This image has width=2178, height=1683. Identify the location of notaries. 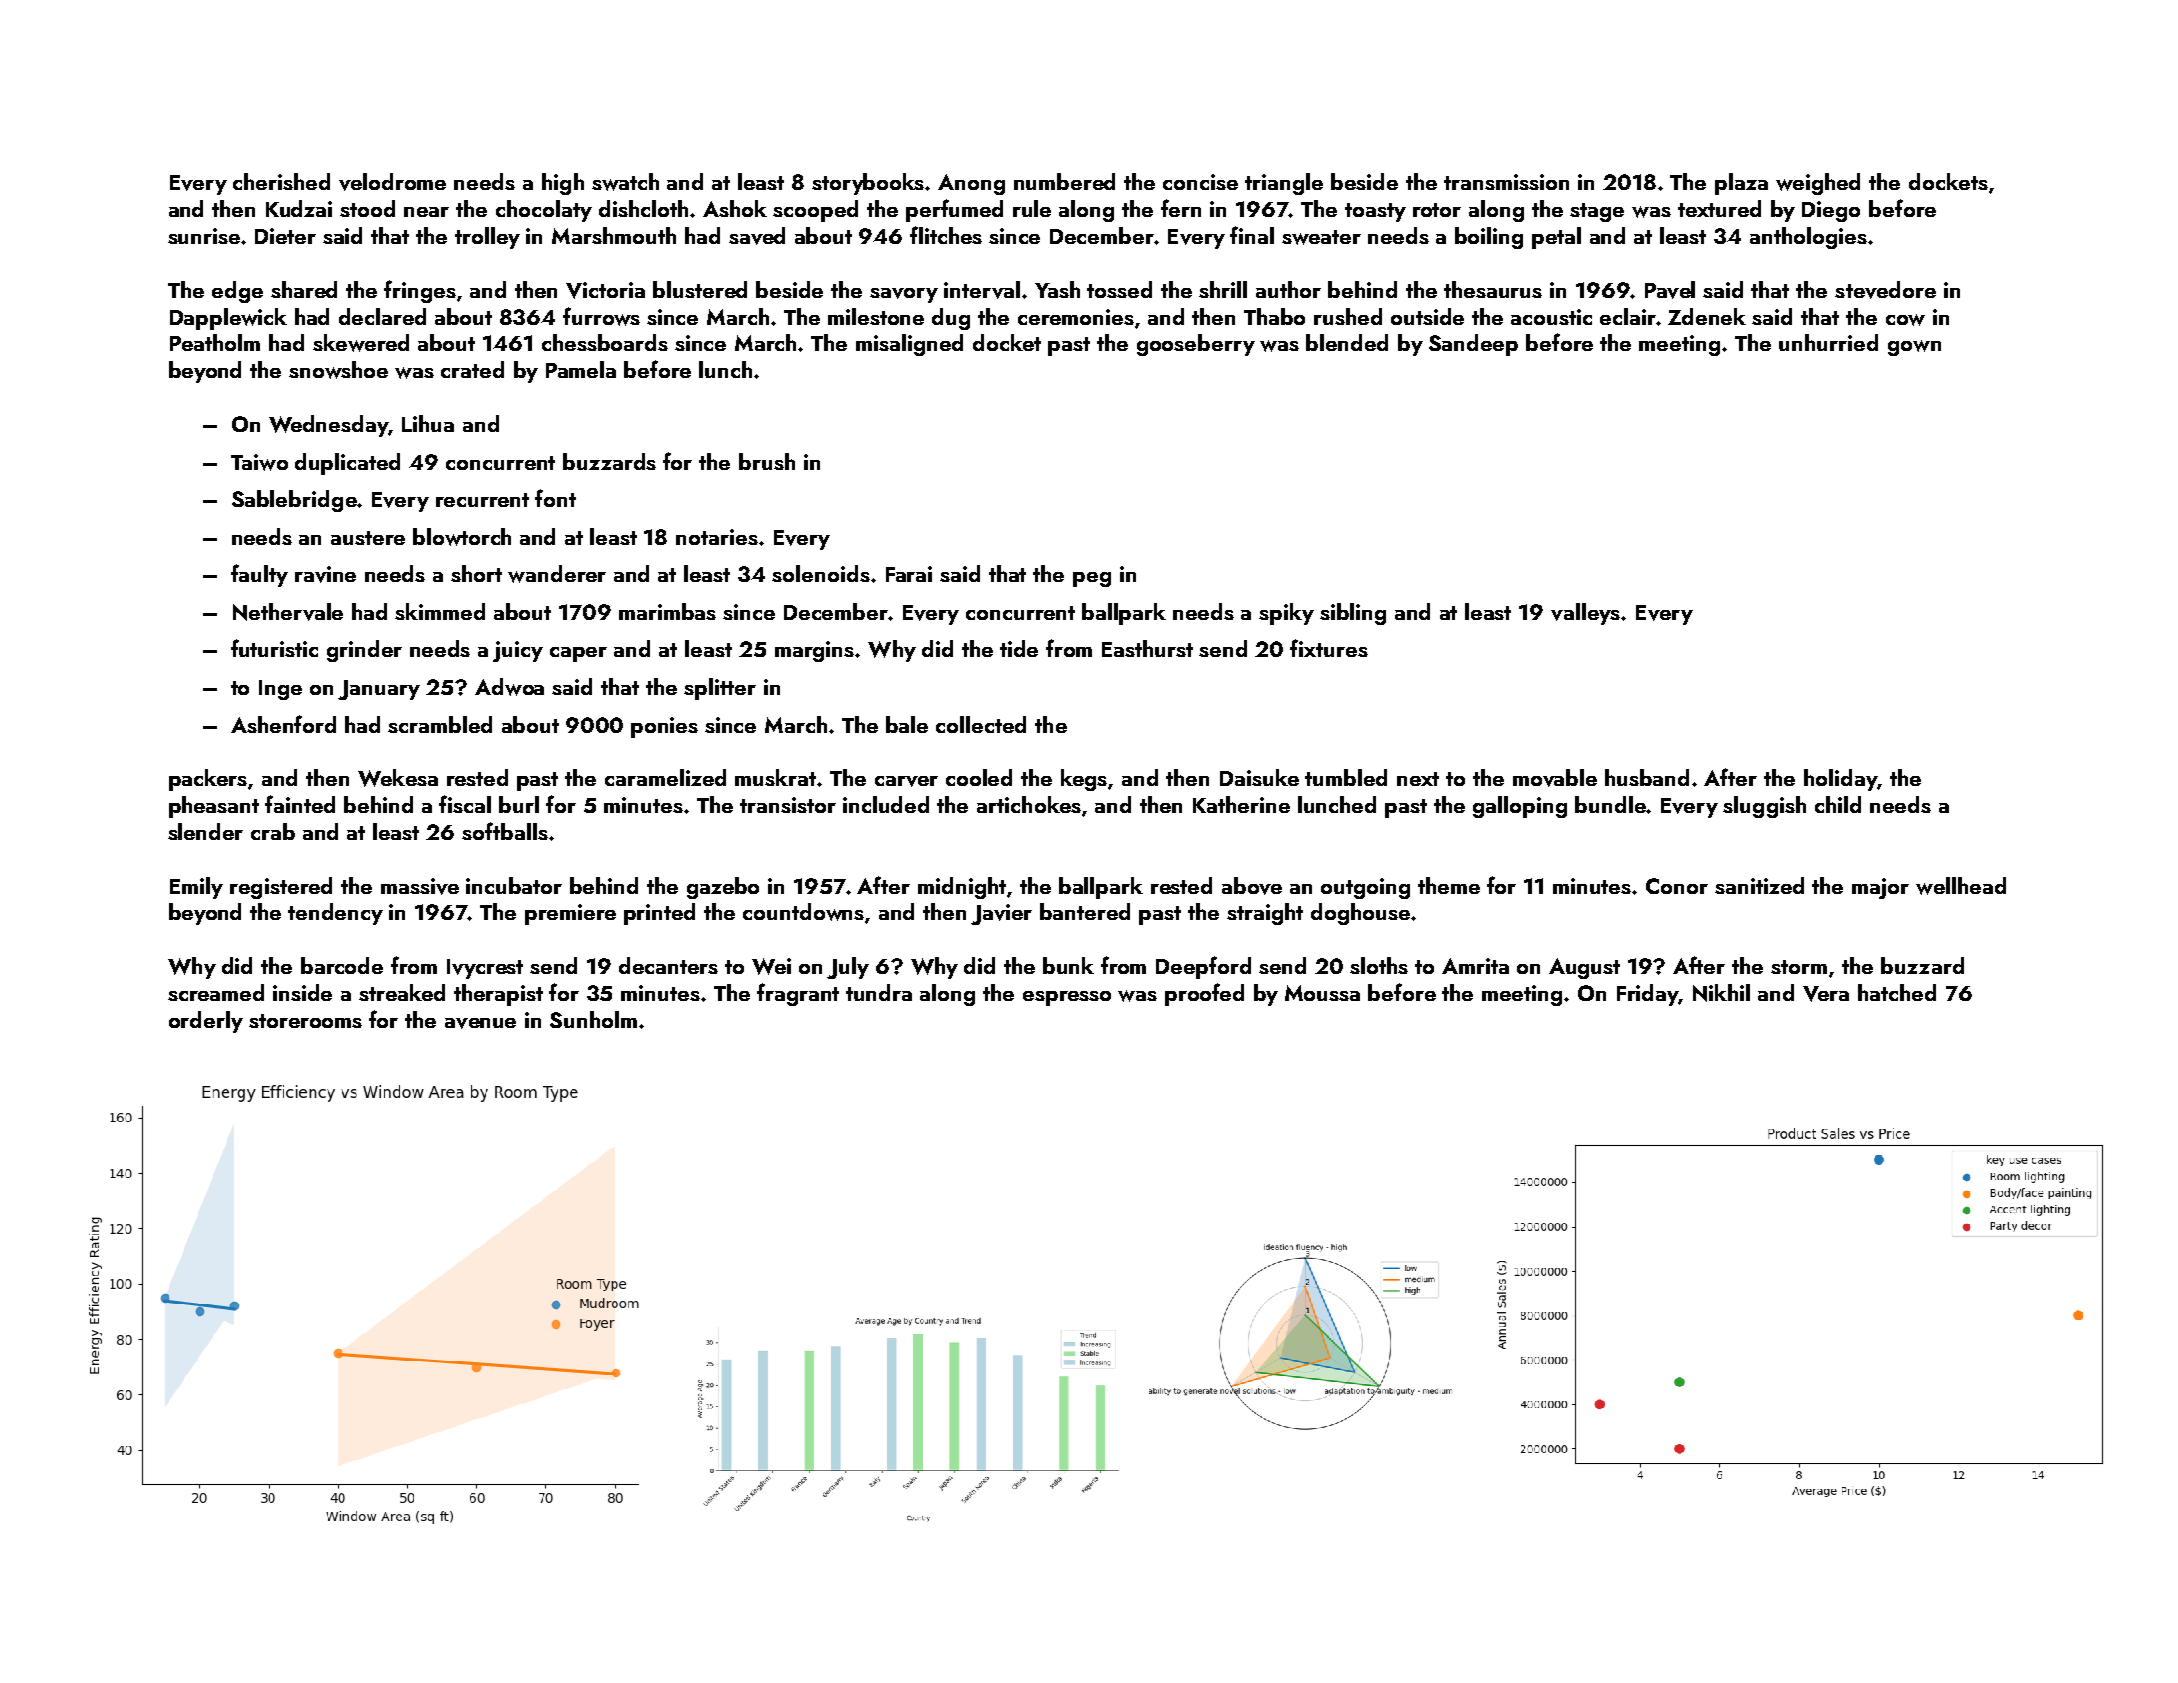
(717, 537).
